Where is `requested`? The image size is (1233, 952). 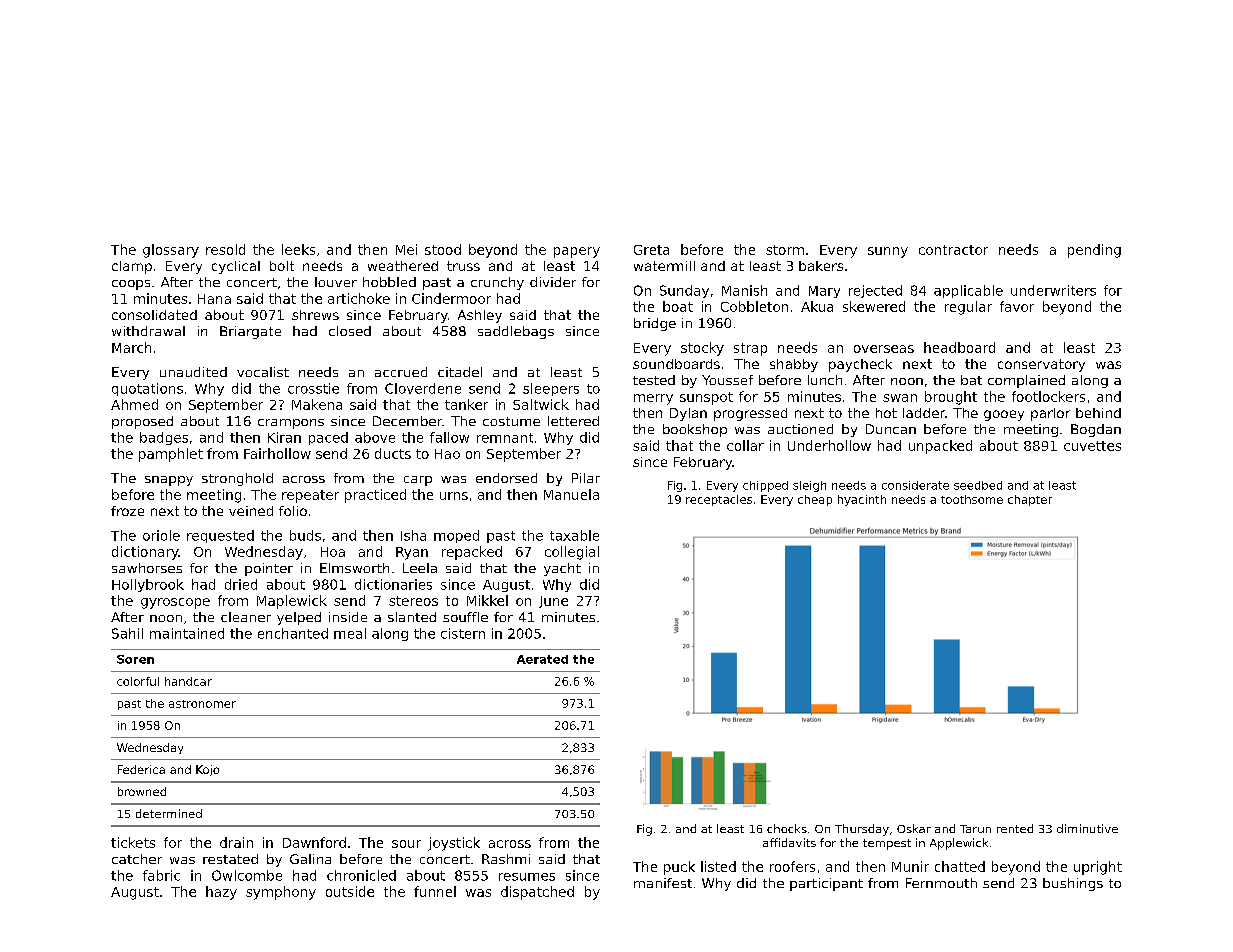
requested is located at coordinates (220, 536).
